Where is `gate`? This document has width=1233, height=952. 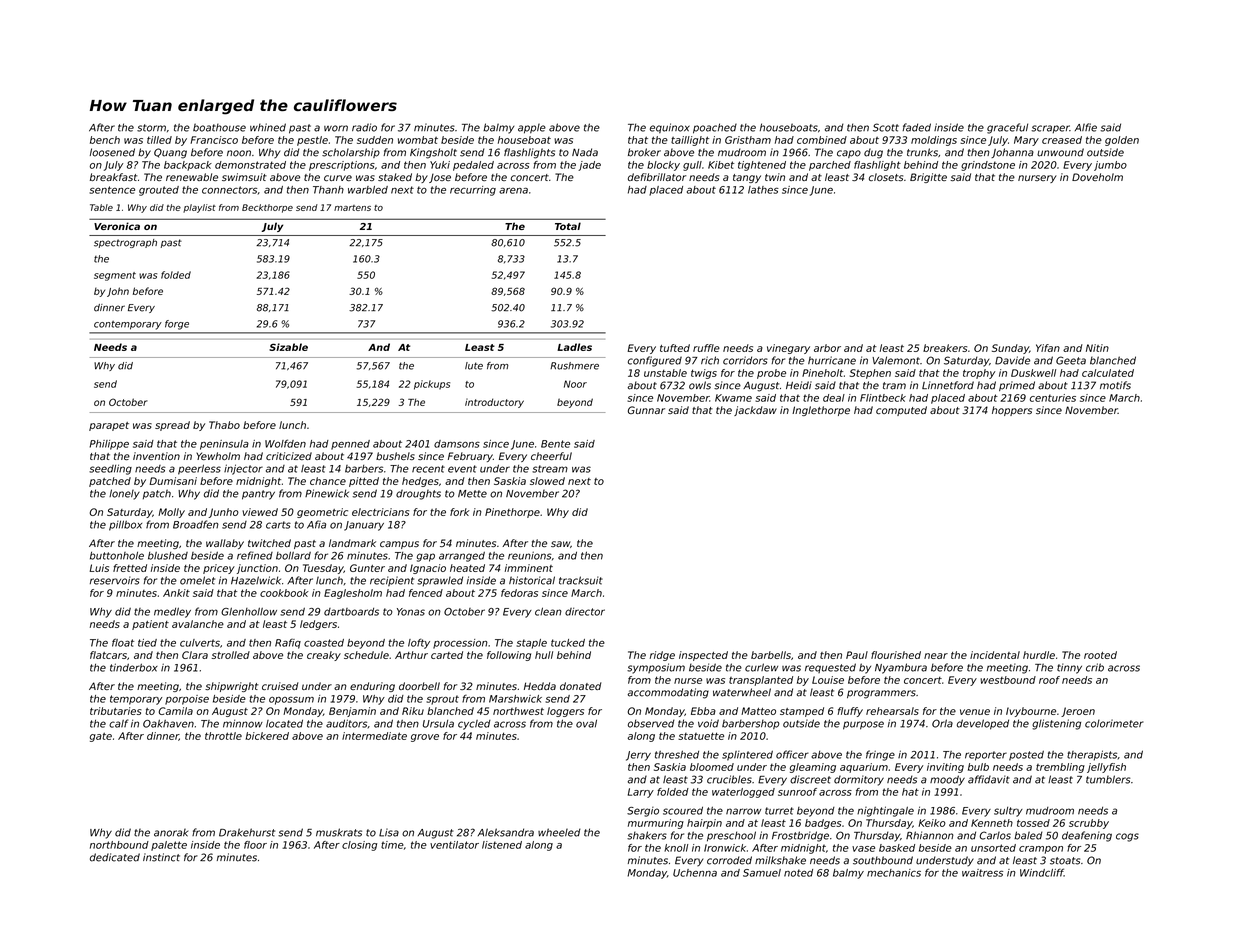 gate is located at coordinates (101, 737).
